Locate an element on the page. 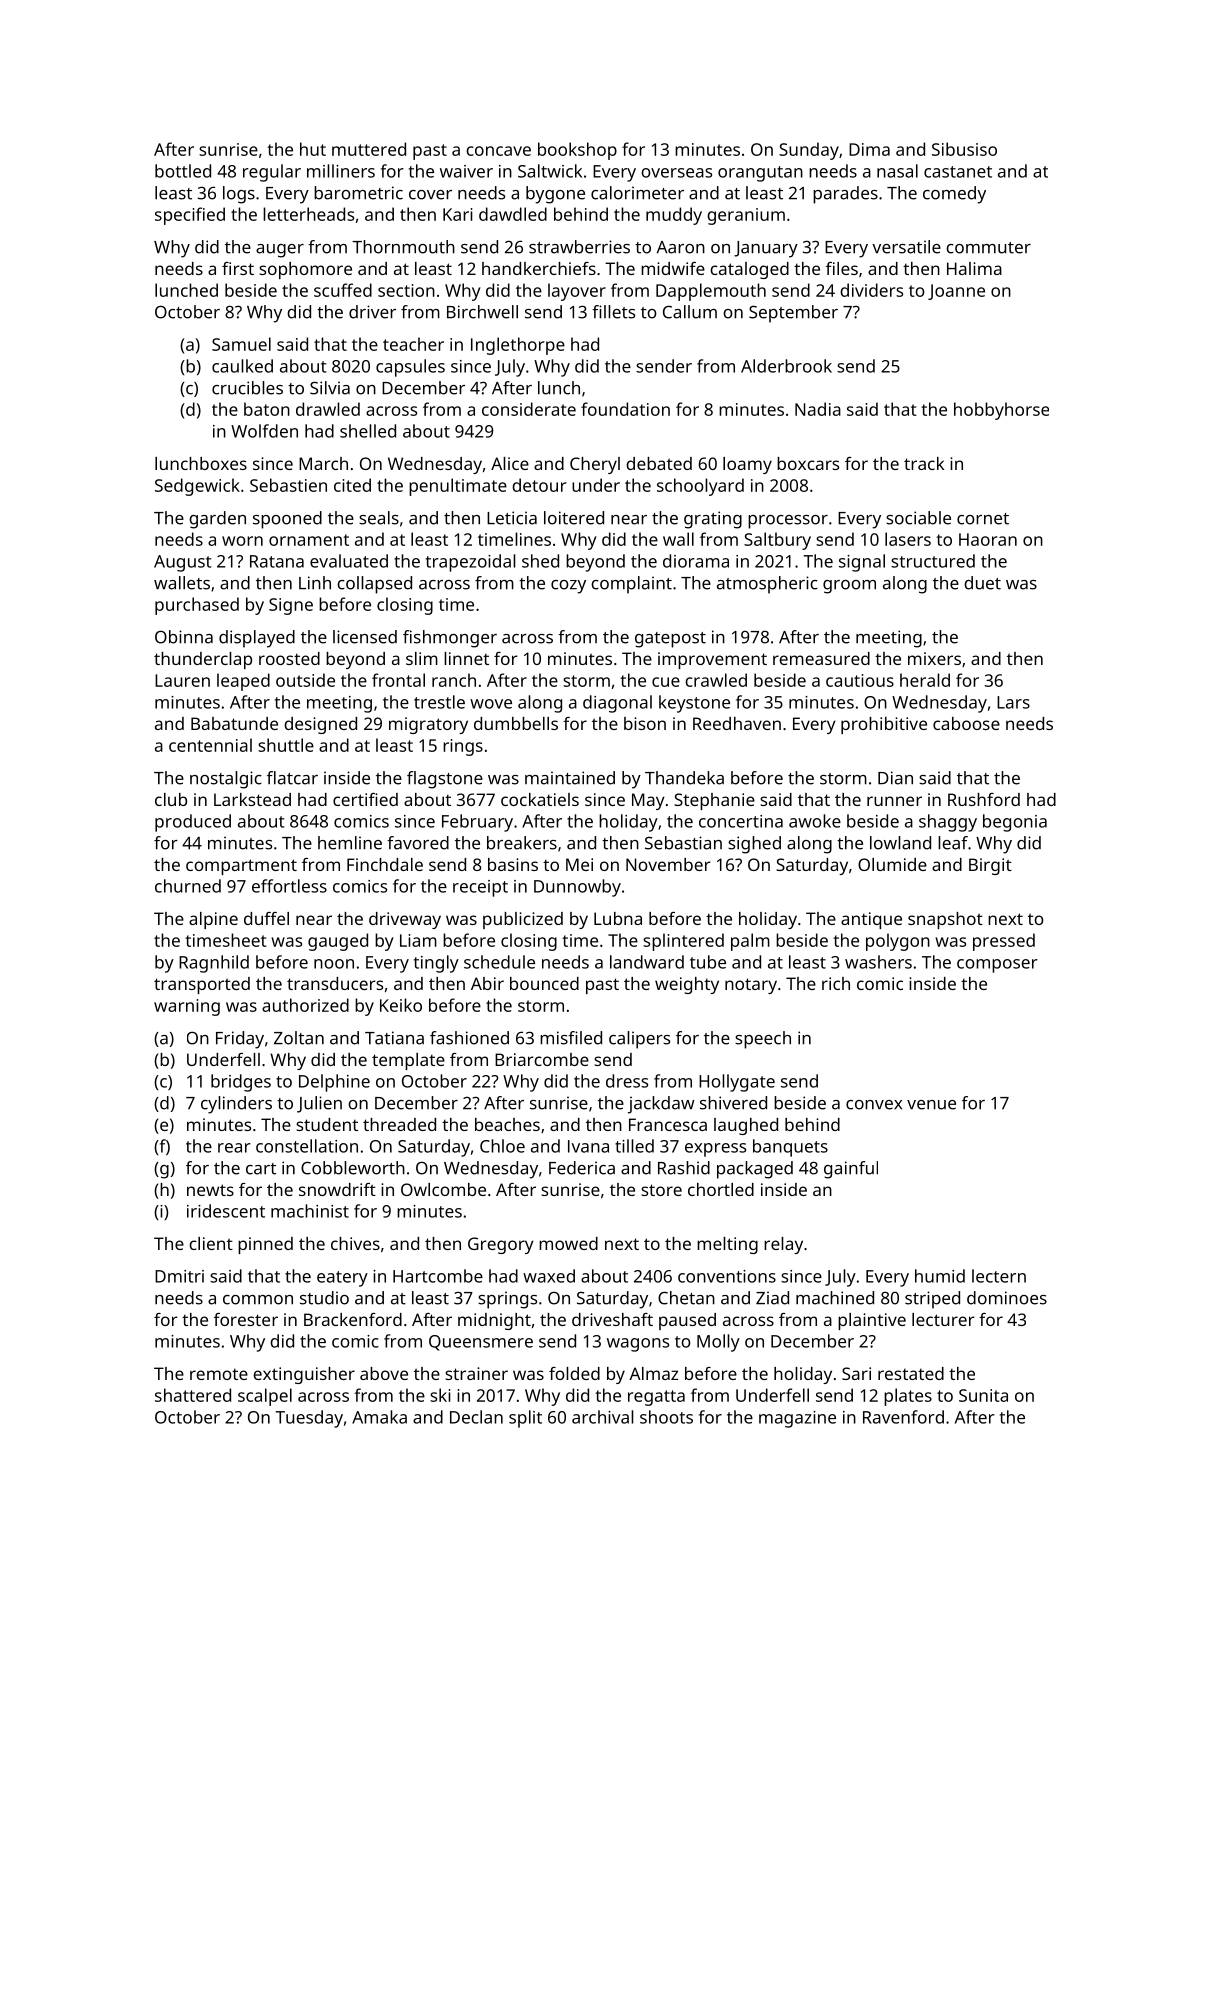 This image has height=1997, width=1212. Ravenford is located at coordinates (903, 1417).
